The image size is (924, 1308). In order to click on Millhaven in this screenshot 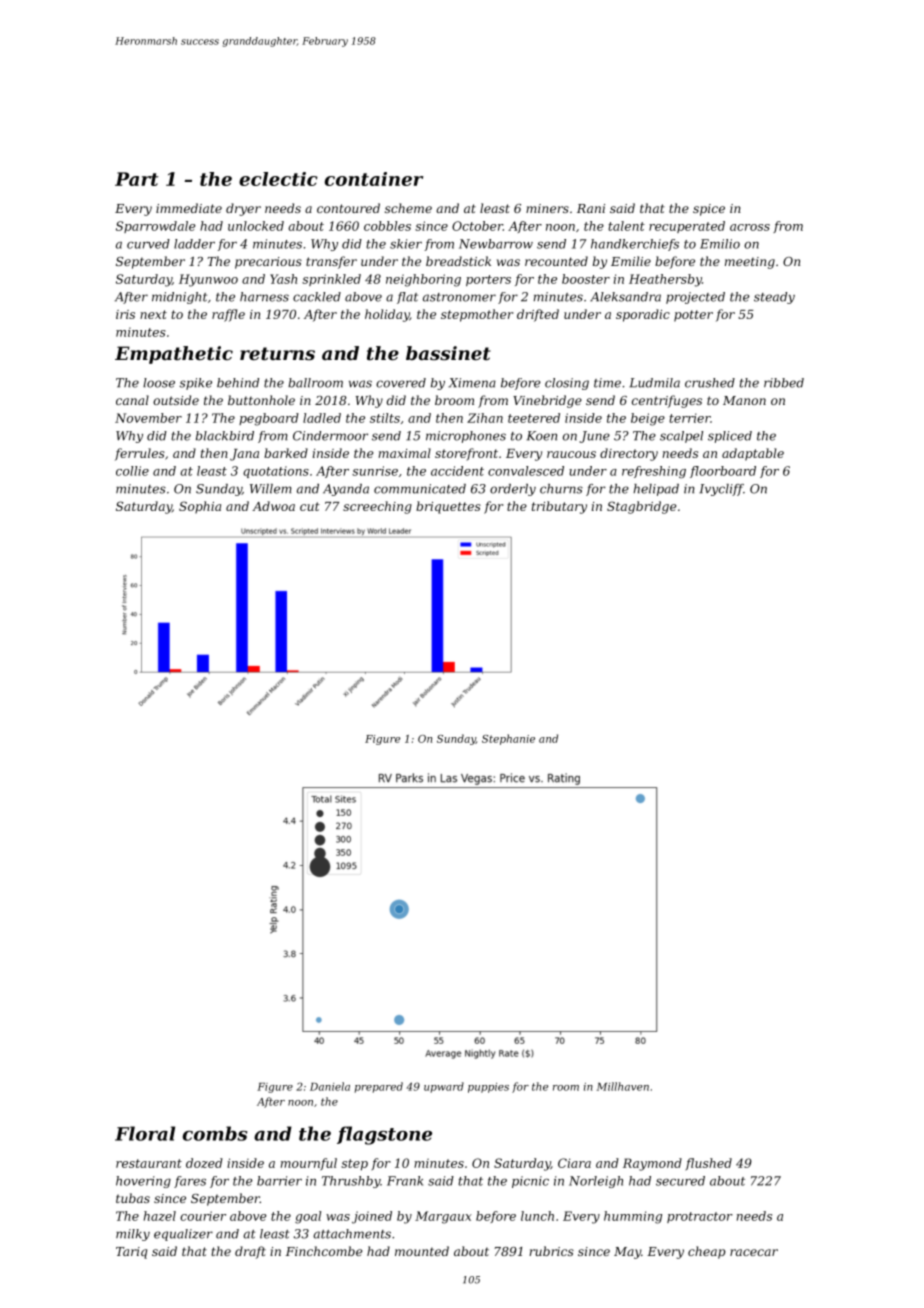, I will do `click(623, 1086)`.
